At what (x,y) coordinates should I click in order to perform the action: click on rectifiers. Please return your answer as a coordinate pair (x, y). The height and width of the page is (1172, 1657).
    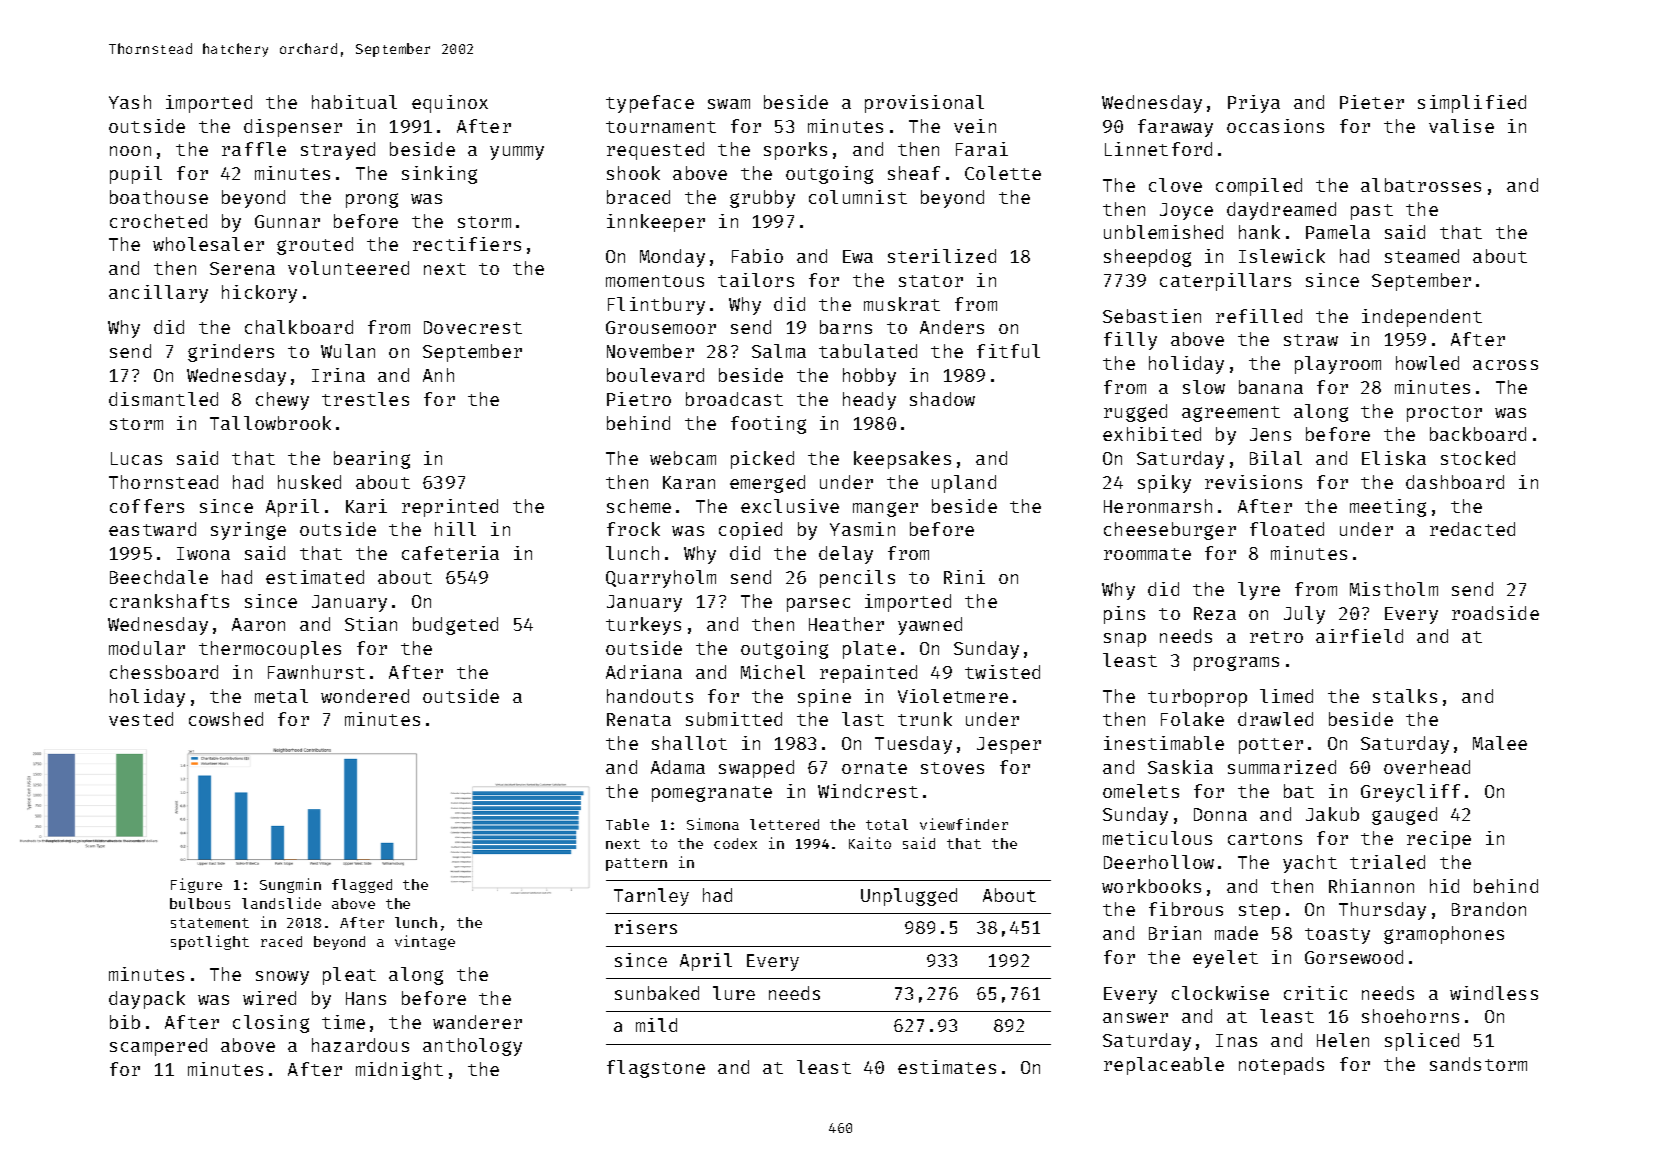
    Looking at the image, I should click on (467, 244).
